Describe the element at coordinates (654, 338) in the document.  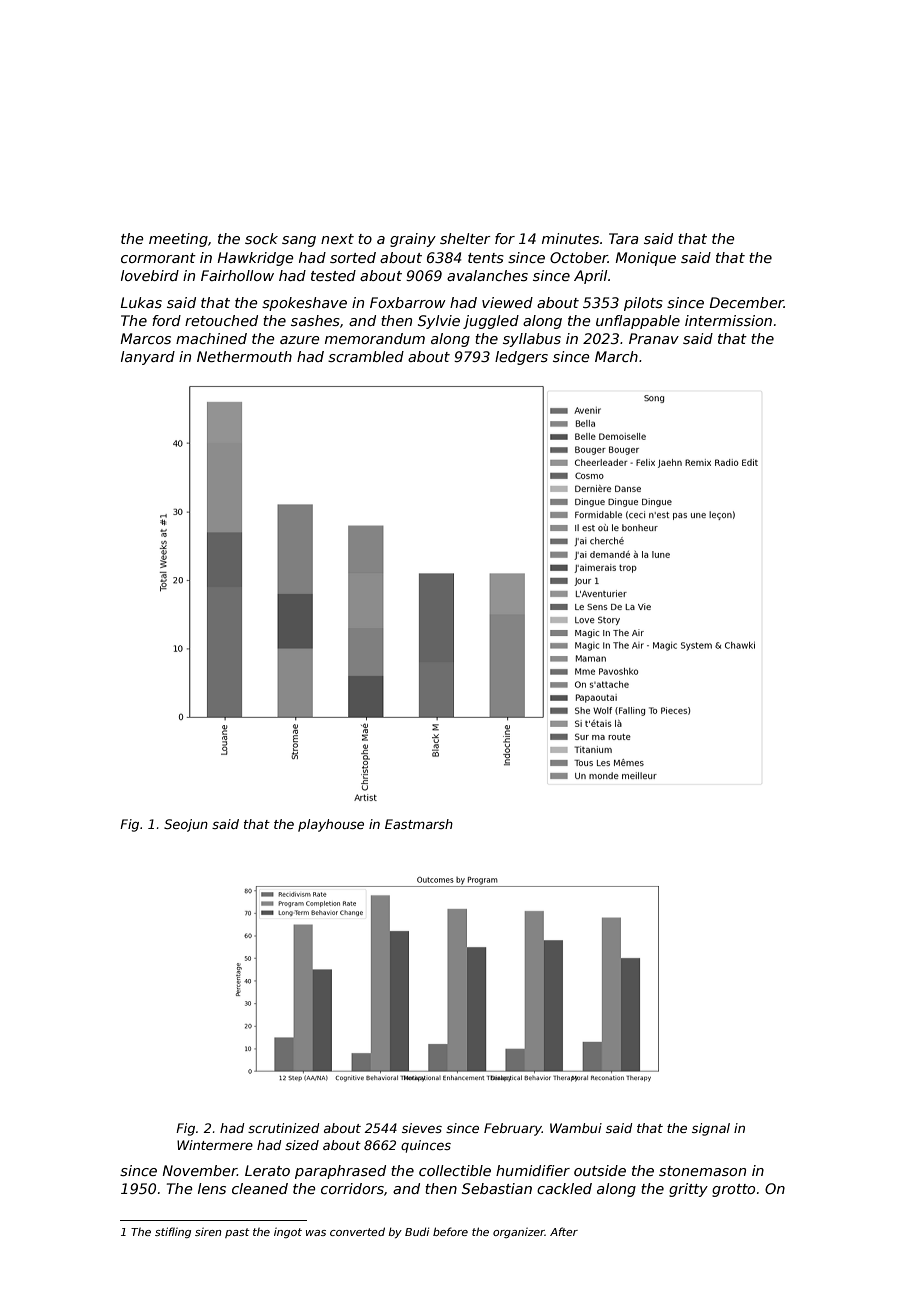
I see `Pranav` at that location.
